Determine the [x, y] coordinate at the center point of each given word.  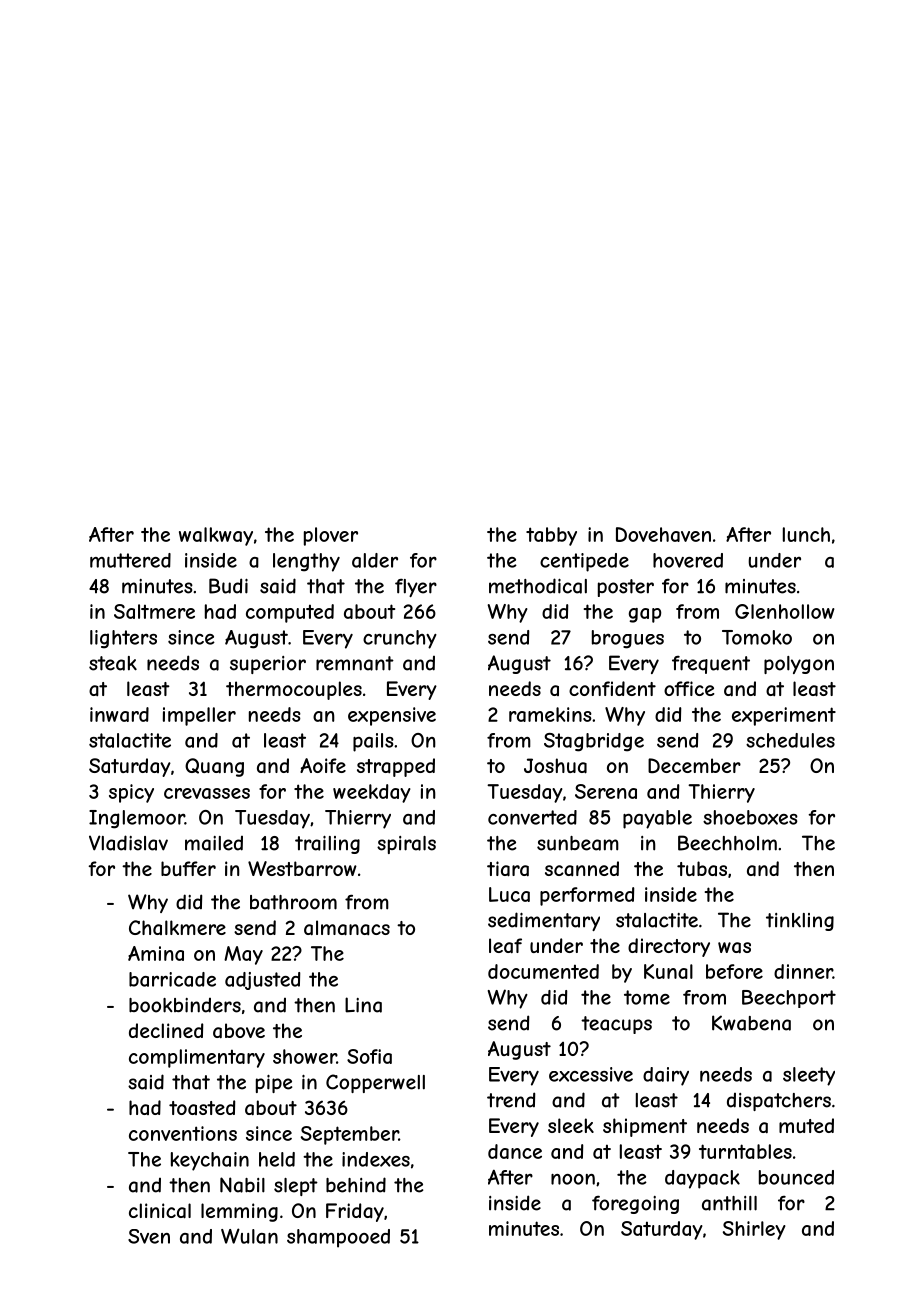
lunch [806, 534]
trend [511, 1100]
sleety [809, 1076]
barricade [172, 979]
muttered [130, 560]
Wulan [249, 1236]
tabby [551, 536]
